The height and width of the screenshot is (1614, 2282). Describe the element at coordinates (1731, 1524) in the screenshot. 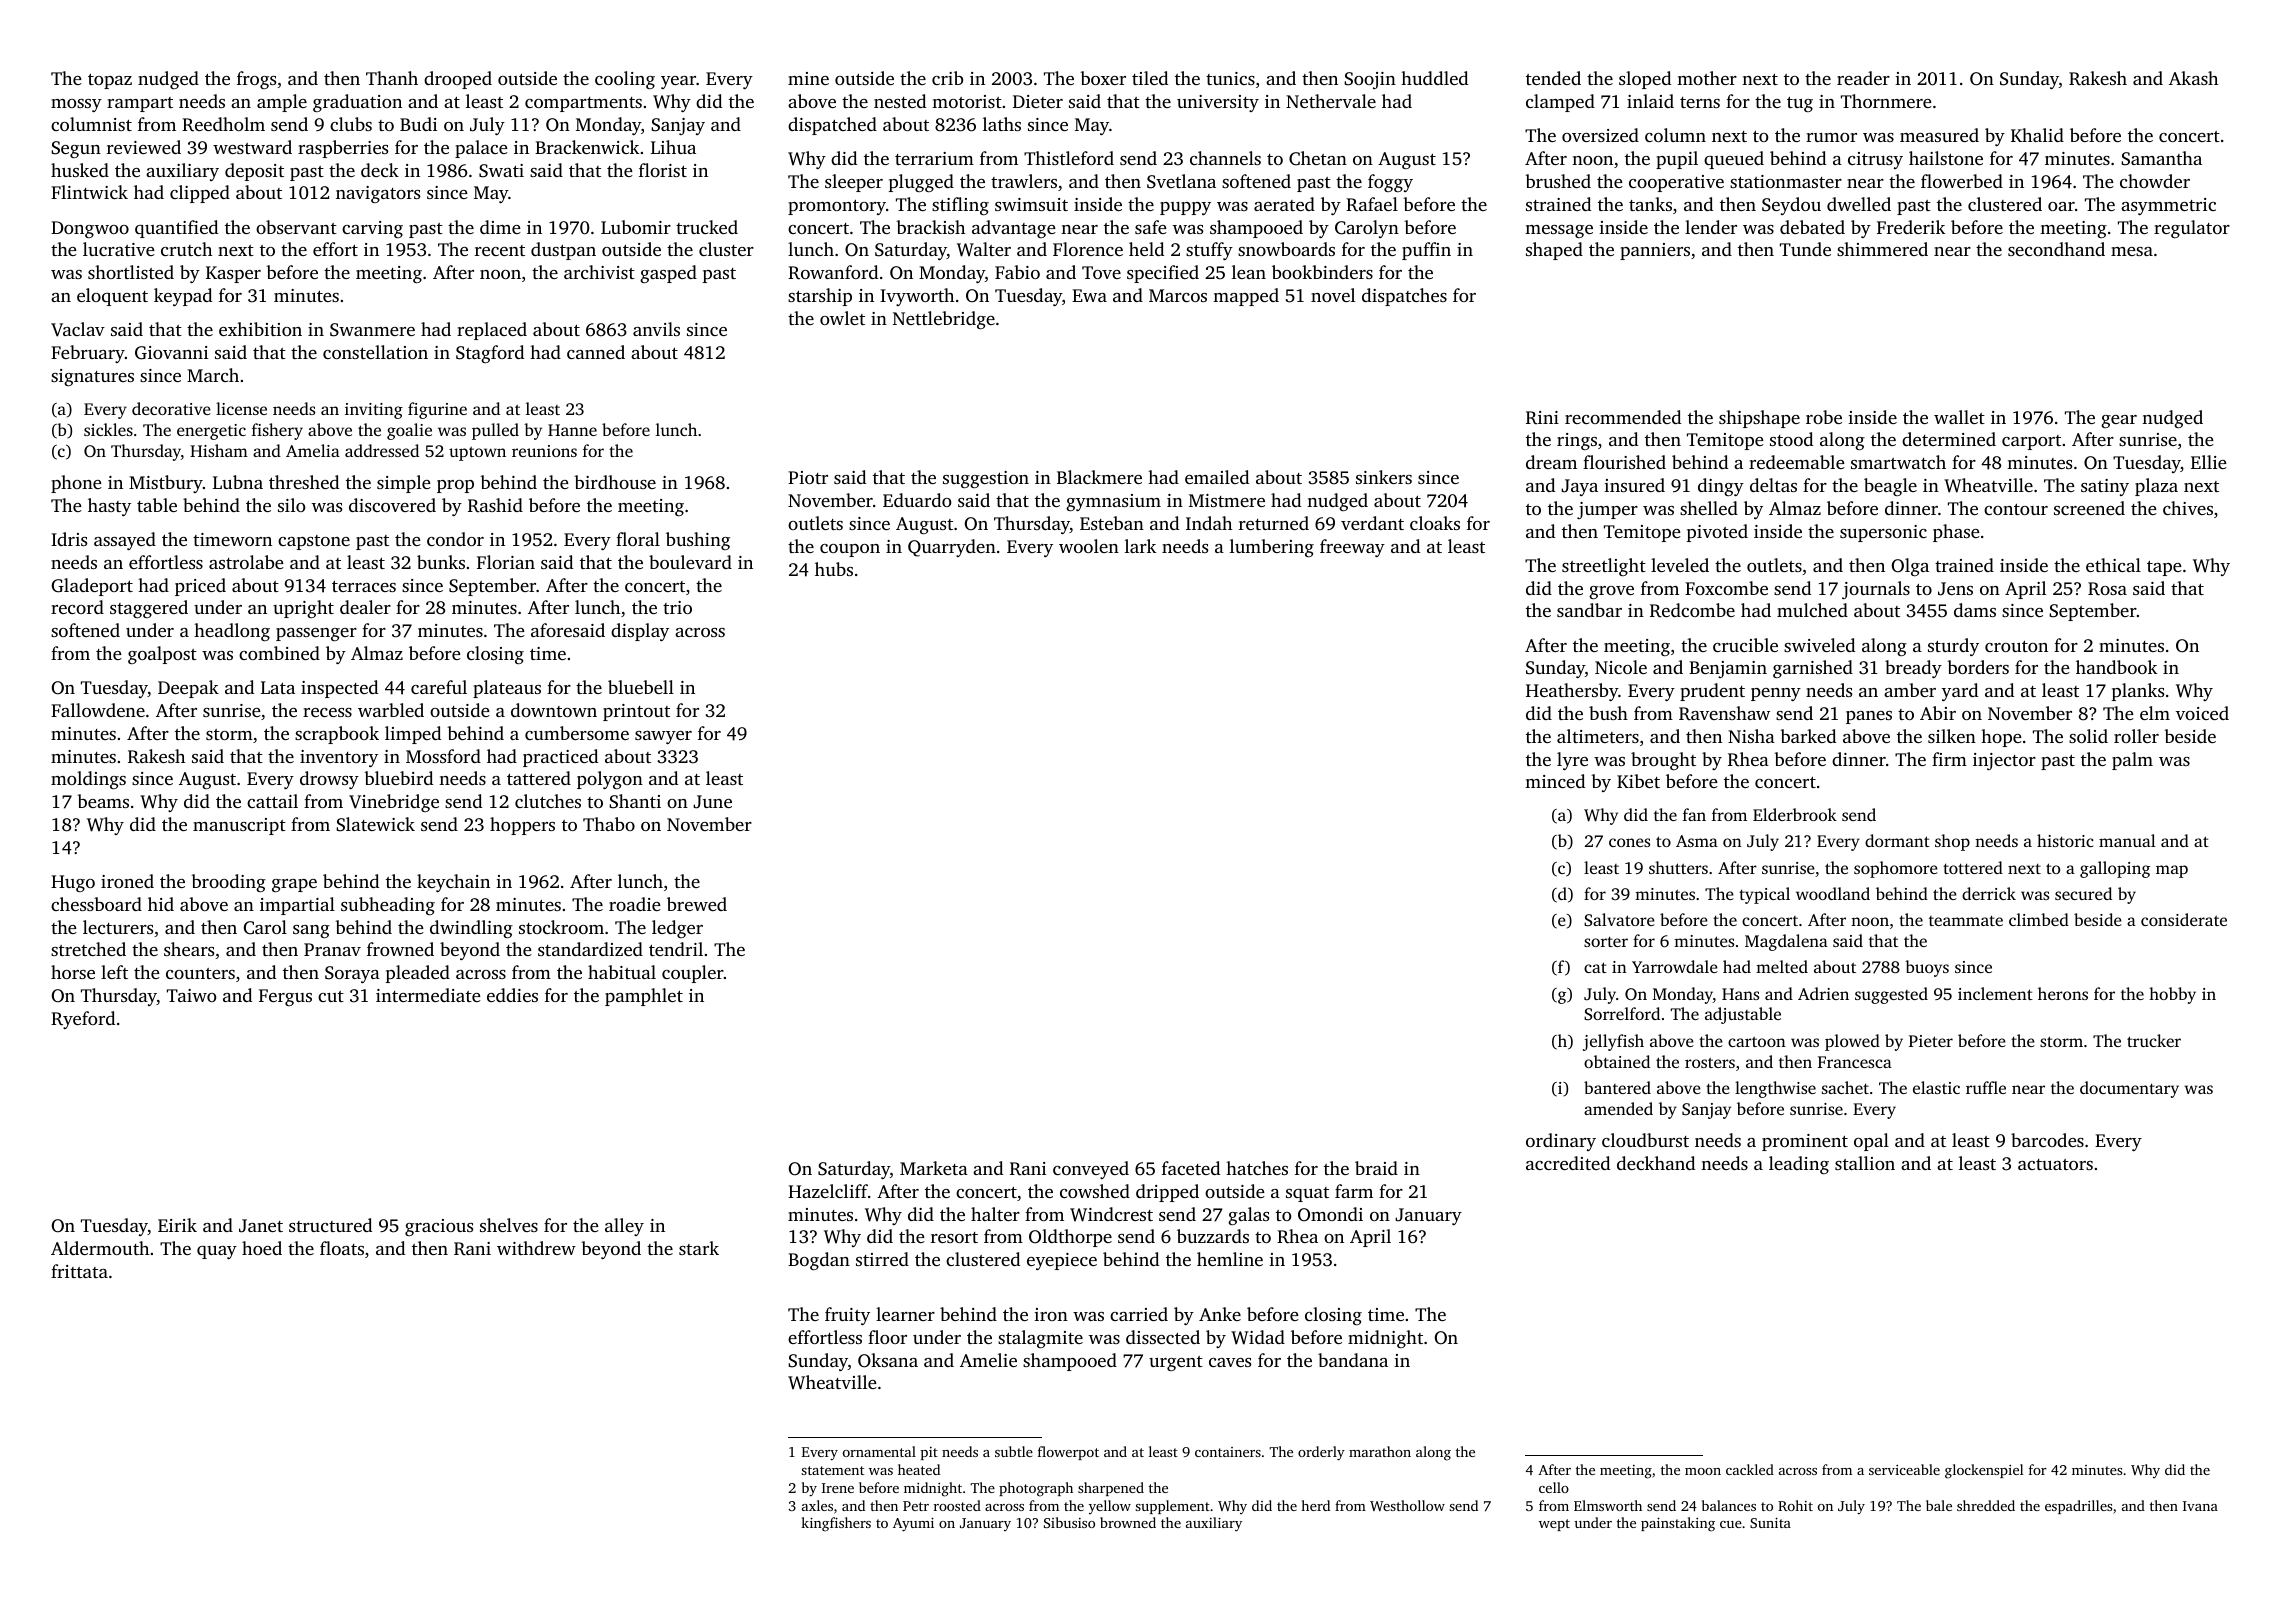

I see `cue` at that location.
